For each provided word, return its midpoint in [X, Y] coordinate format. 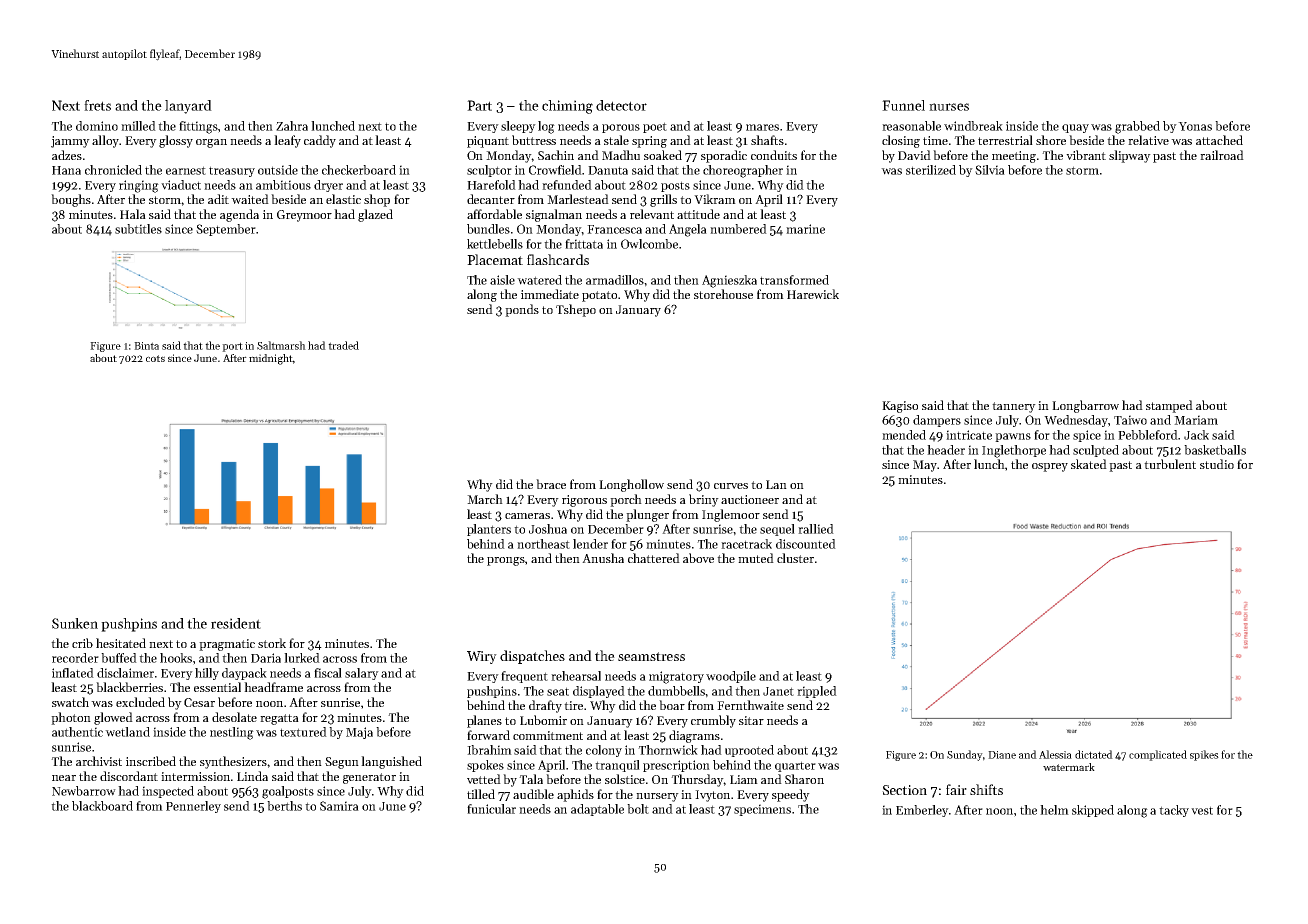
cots [155, 358]
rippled [817, 692]
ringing [139, 186]
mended [904, 435]
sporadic [724, 156]
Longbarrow [1085, 406]
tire [573, 705]
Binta [146, 346]
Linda [252, 776]
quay [1075, 128]
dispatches [532, 657]
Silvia [990, 170]
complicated [1158, 755]
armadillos [615, 280]
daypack [244, 674]
